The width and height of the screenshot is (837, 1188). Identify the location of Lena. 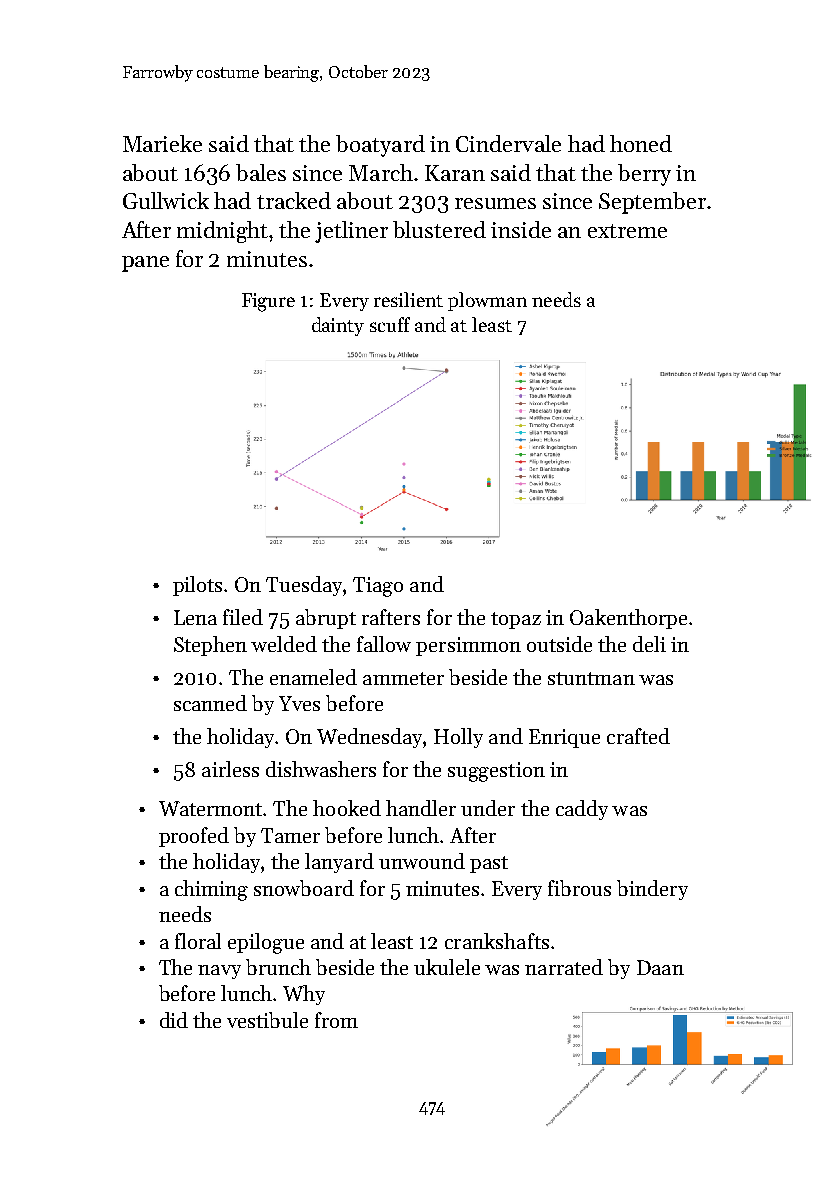
(195, 617).
